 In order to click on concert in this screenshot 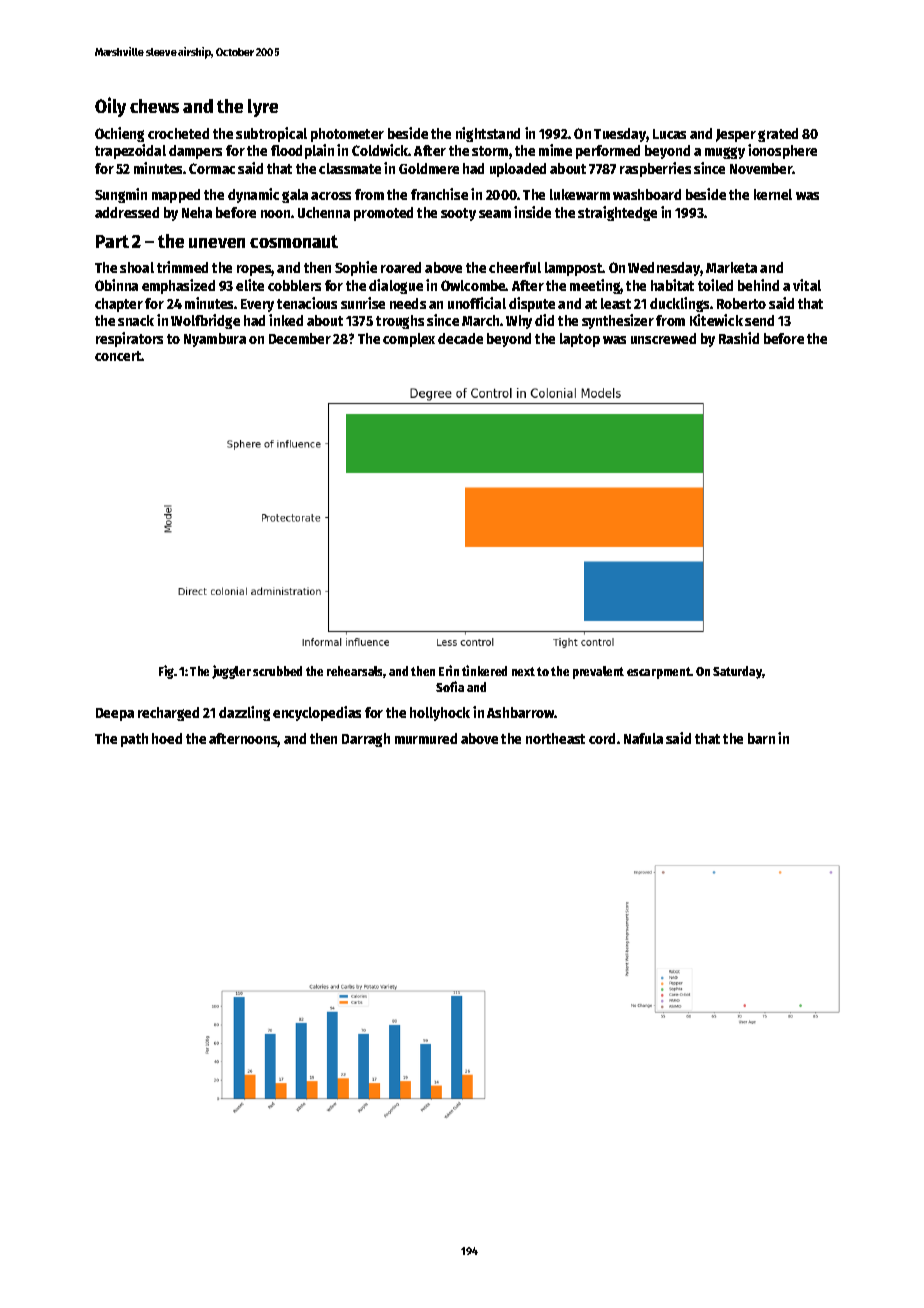, I will do `click(118, 356)`.
